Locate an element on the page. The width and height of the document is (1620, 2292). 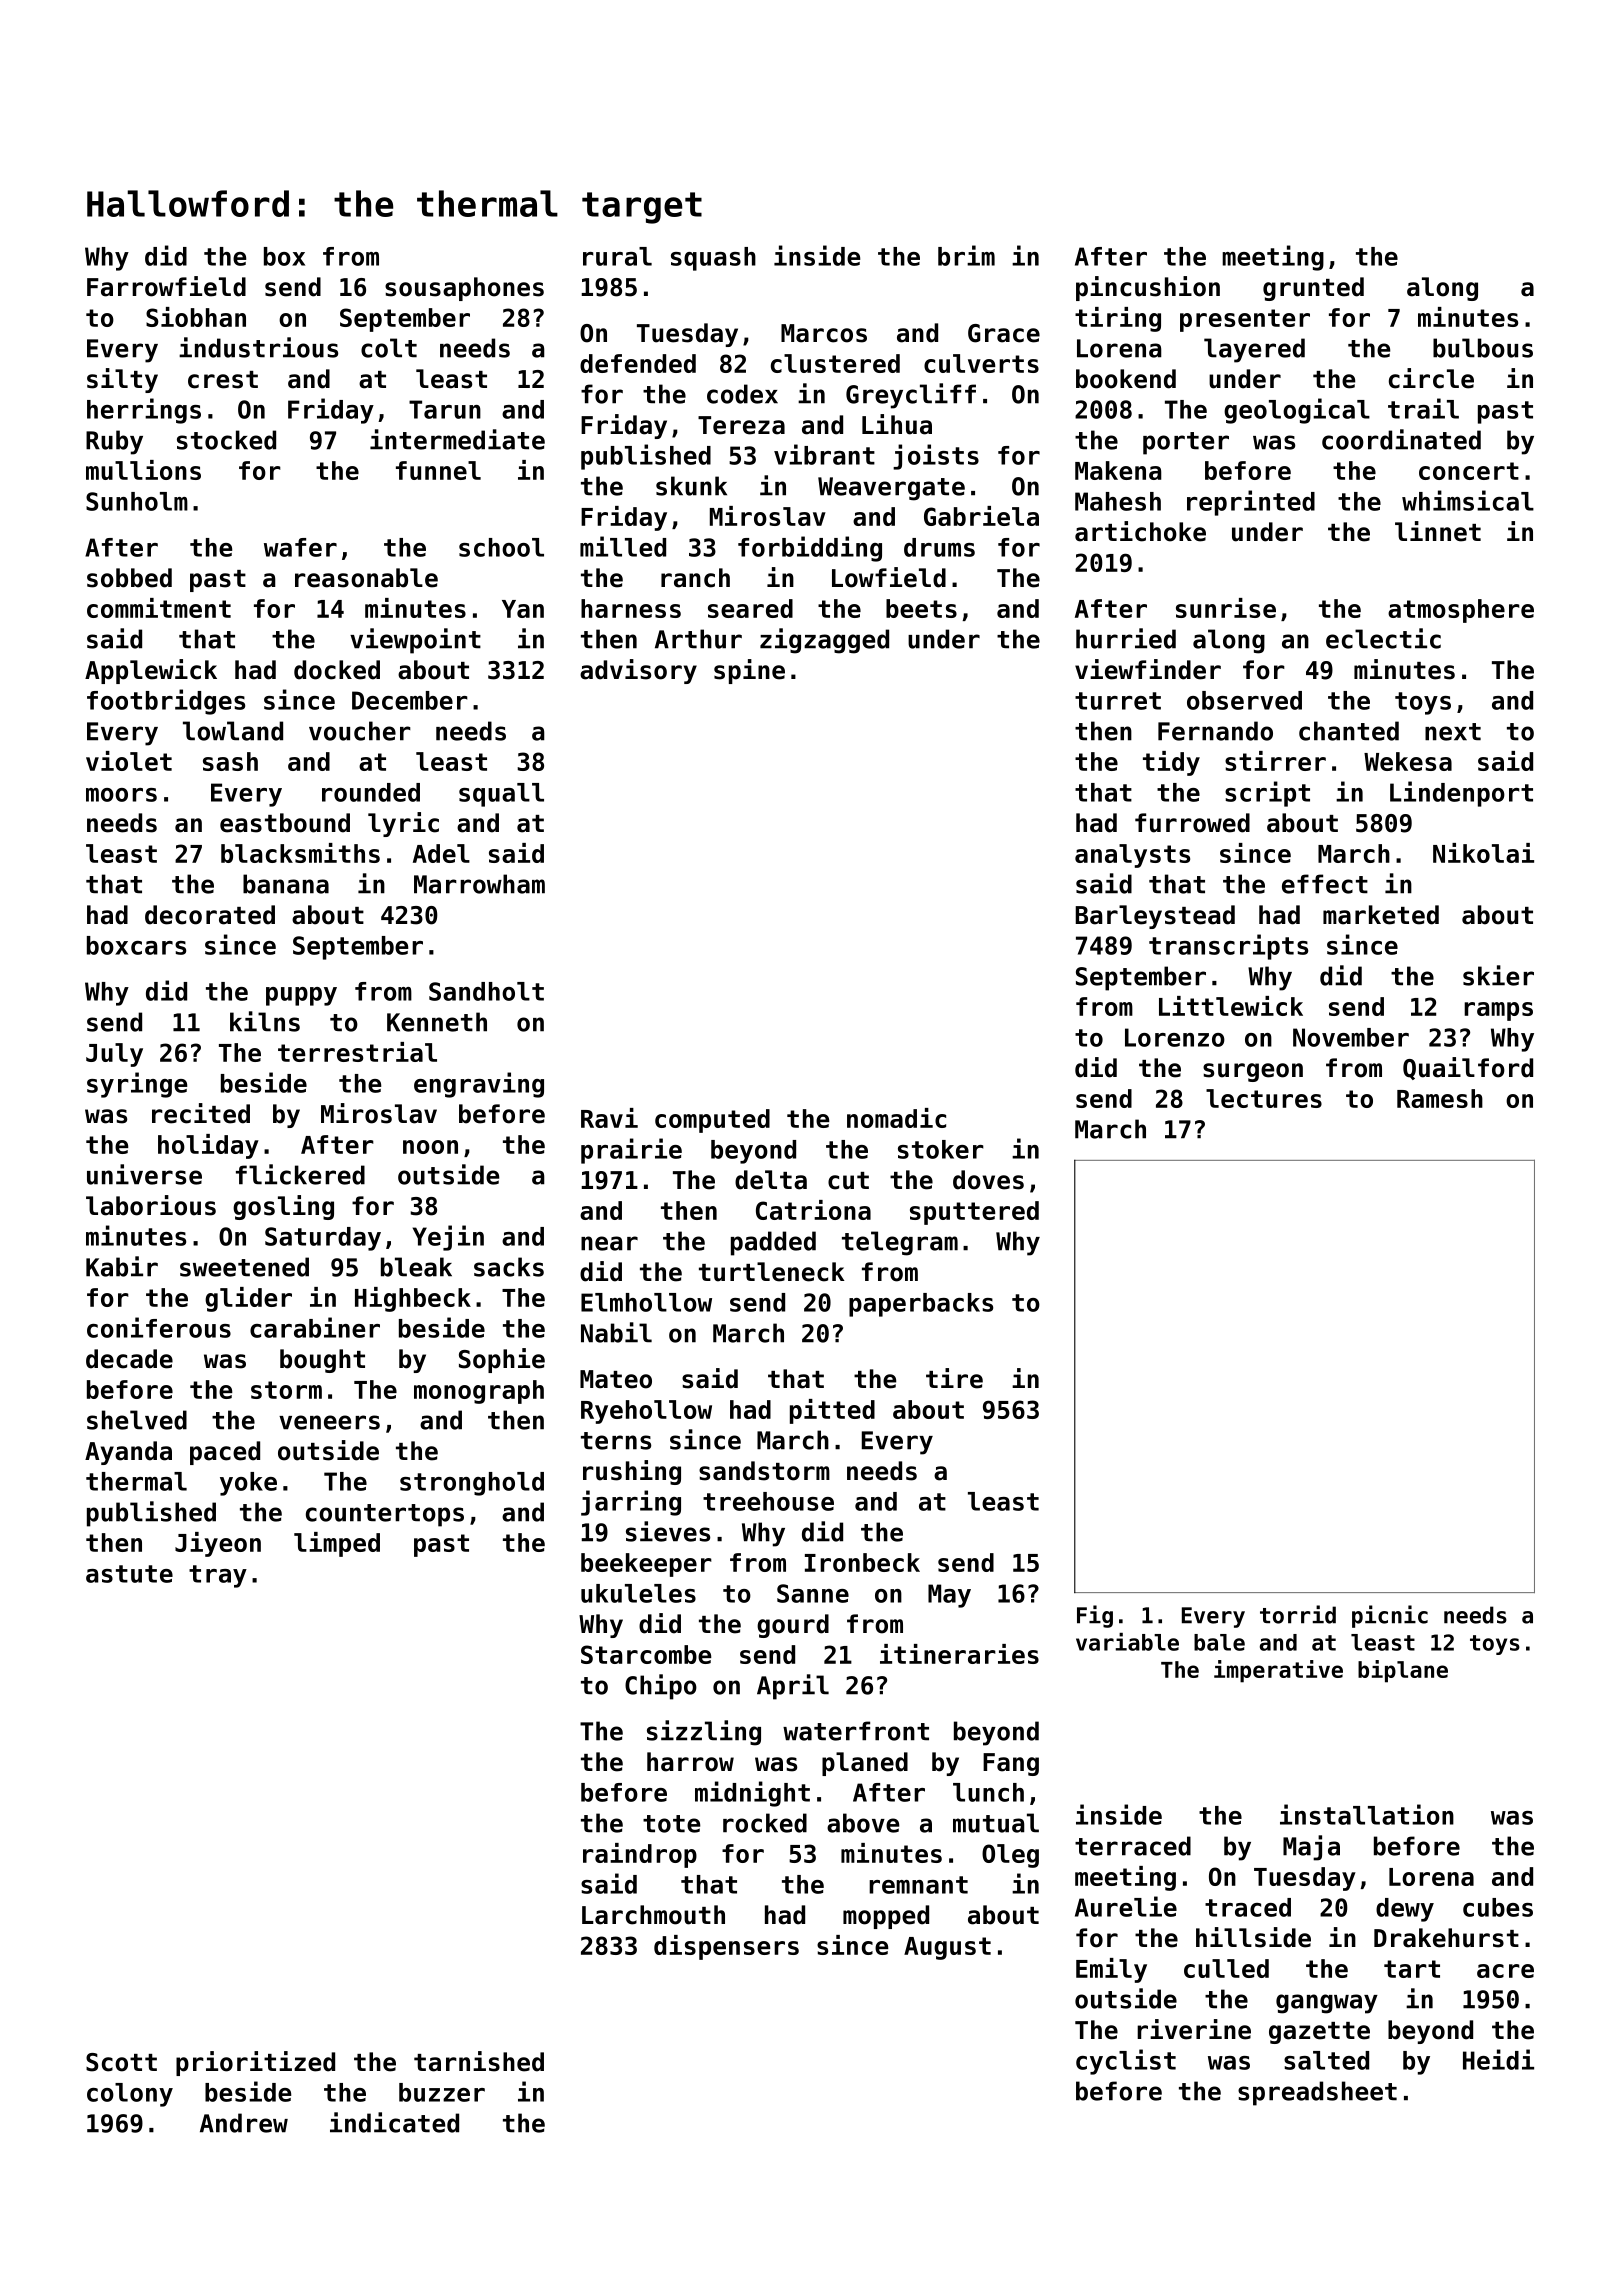
bleak is located at coordinates (416, 1267).
